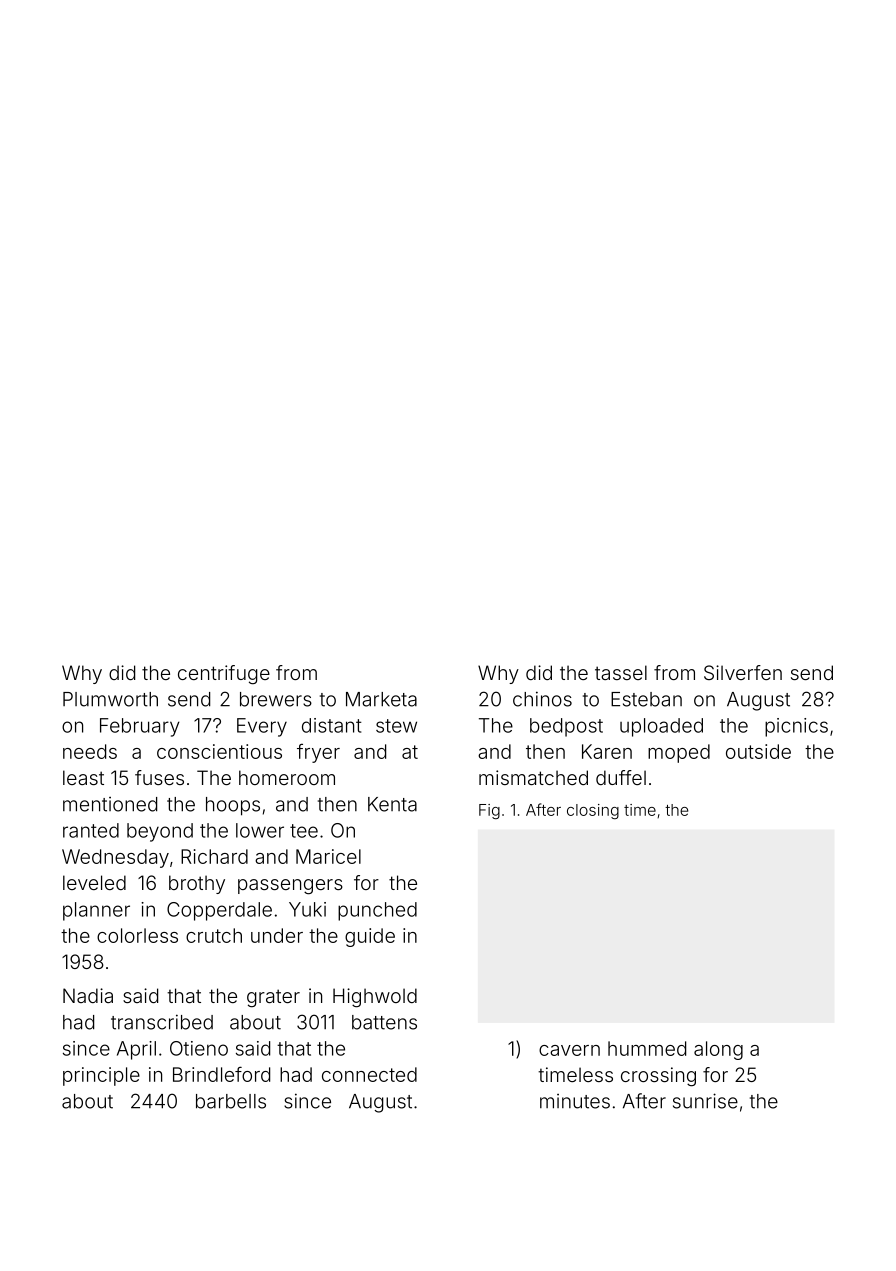 The width and height of the page is (896, 1271). I want to click on barbells, so click(231, 1101).
